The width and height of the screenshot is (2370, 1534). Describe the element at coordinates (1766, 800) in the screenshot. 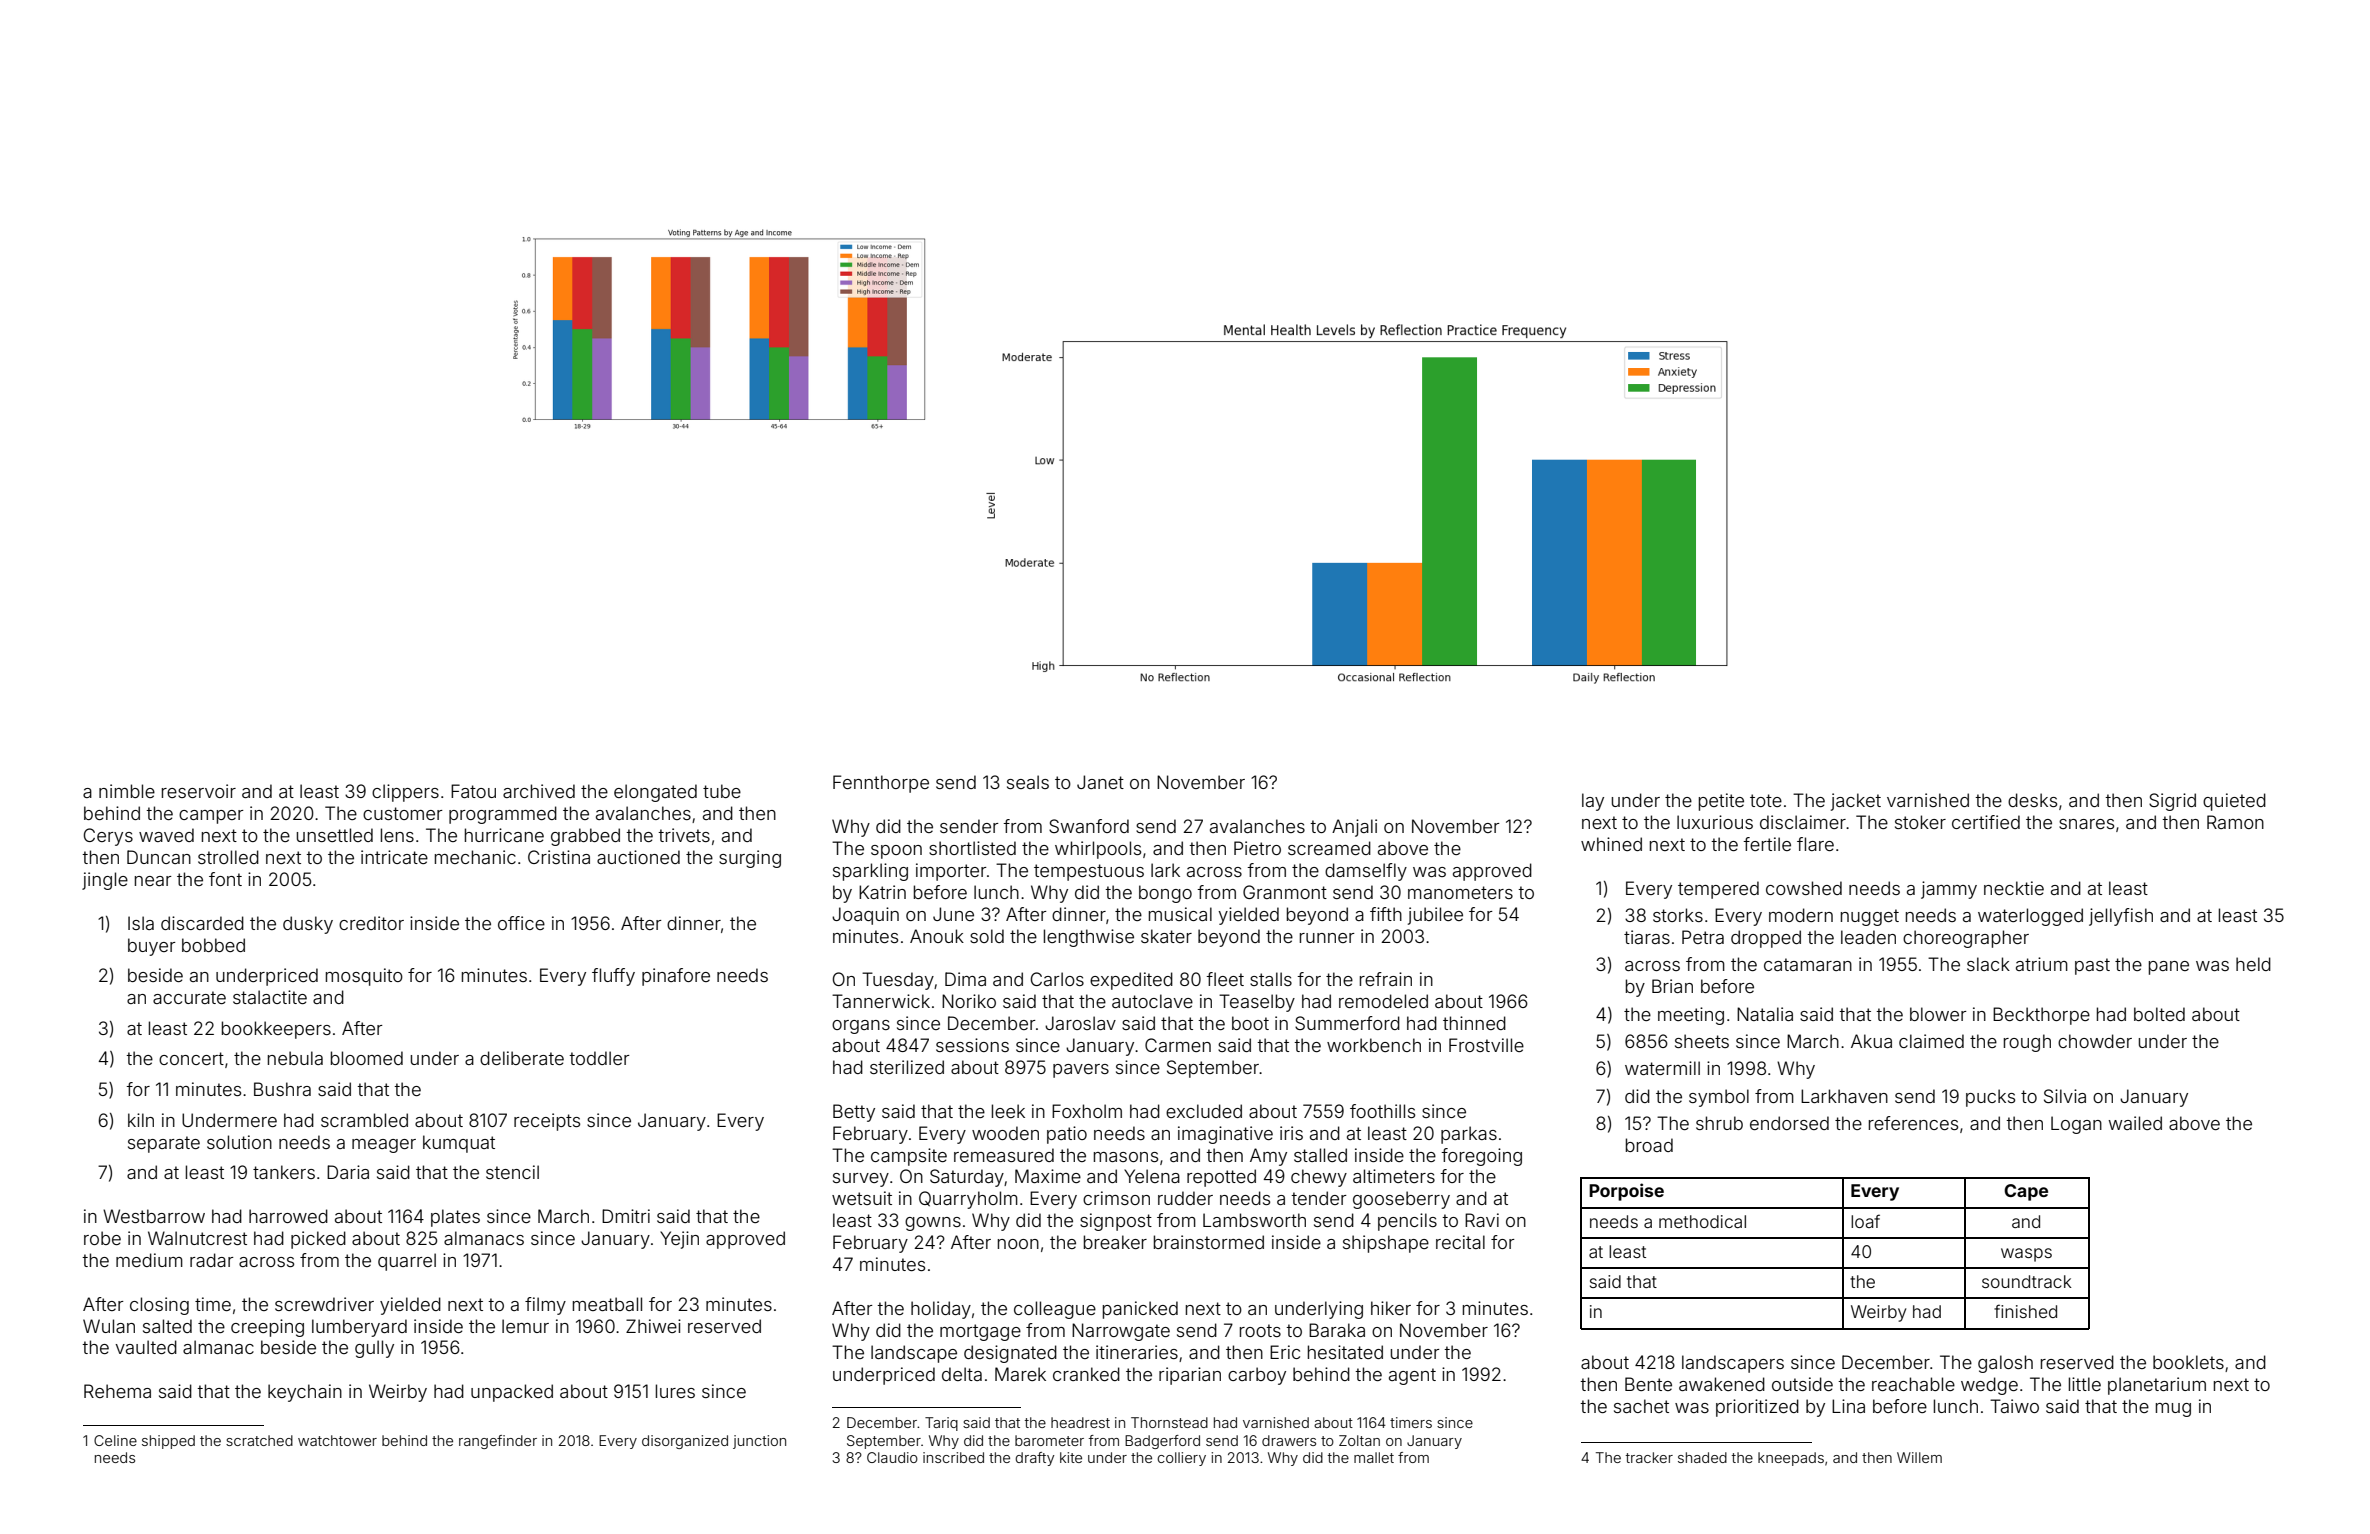

I see `tote` at that location.
